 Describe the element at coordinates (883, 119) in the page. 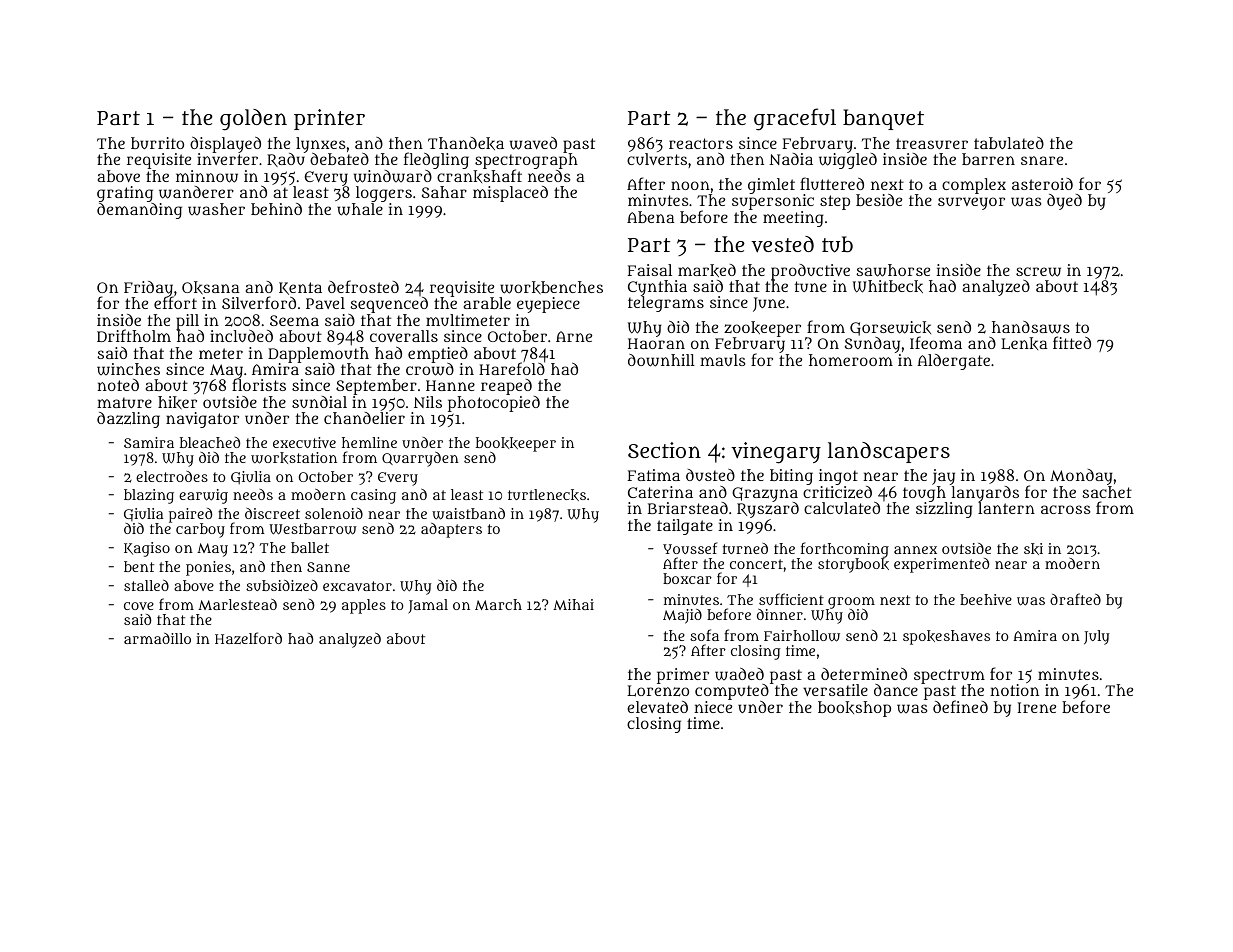

I see `banquet` at that location.
